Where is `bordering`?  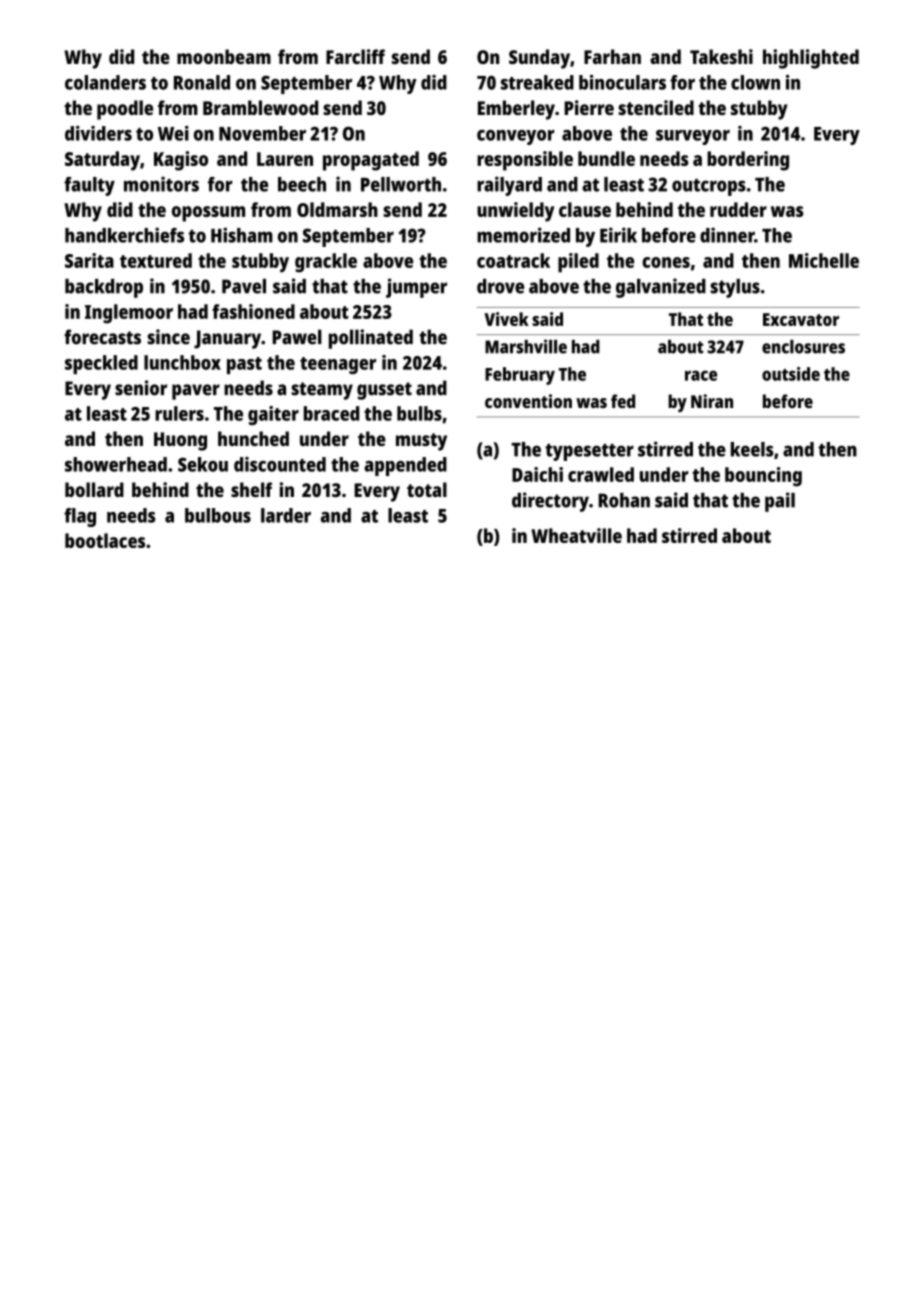
bordering is located at coordinates (748, 161).
